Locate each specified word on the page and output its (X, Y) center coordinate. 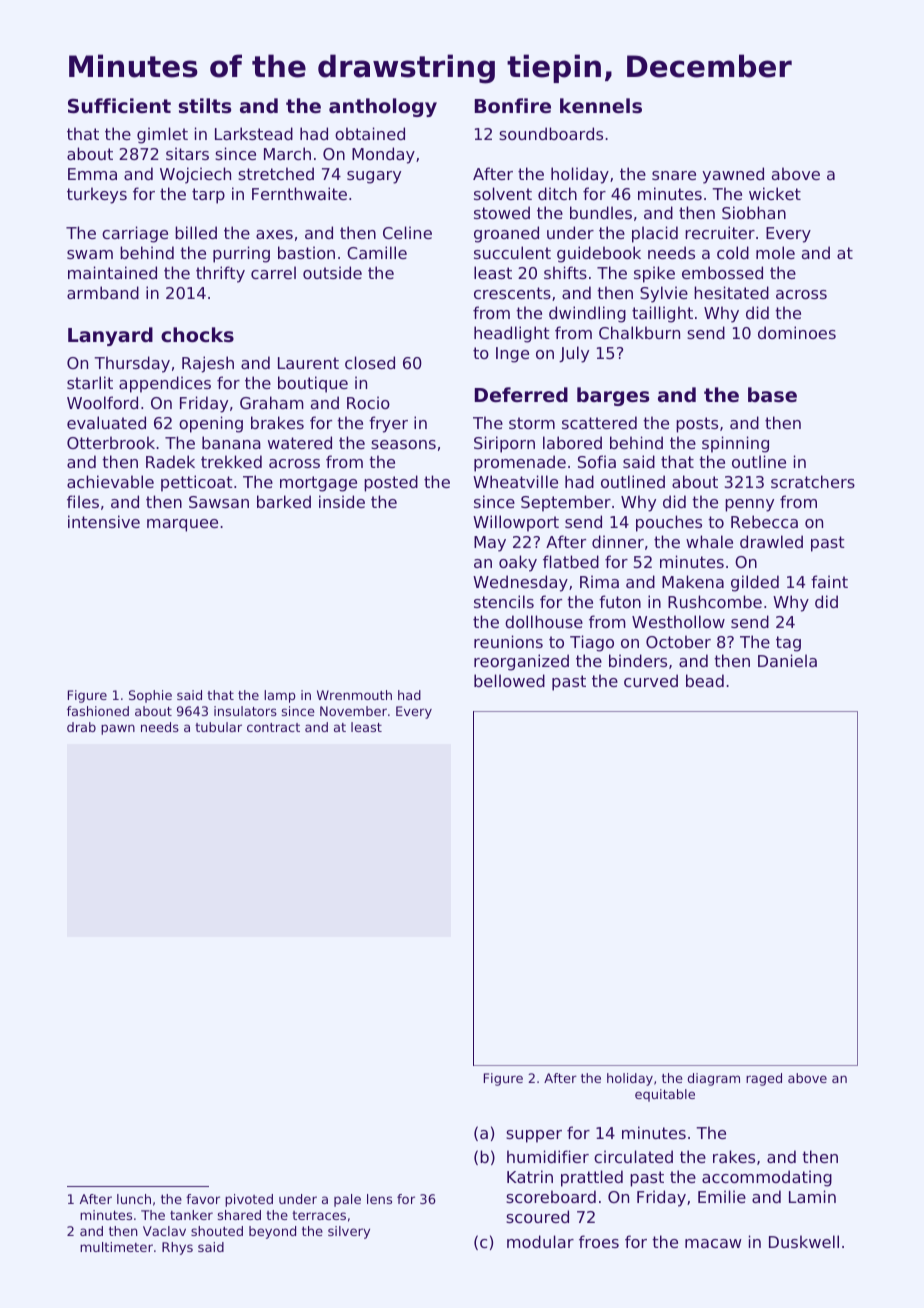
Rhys (177, 1248)
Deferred (521, 394)
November (353, 711)
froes (599, 1241)
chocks (197, 334)
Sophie (150, 696)
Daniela (787, 660)
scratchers (813, 481)
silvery (349, 1232)
